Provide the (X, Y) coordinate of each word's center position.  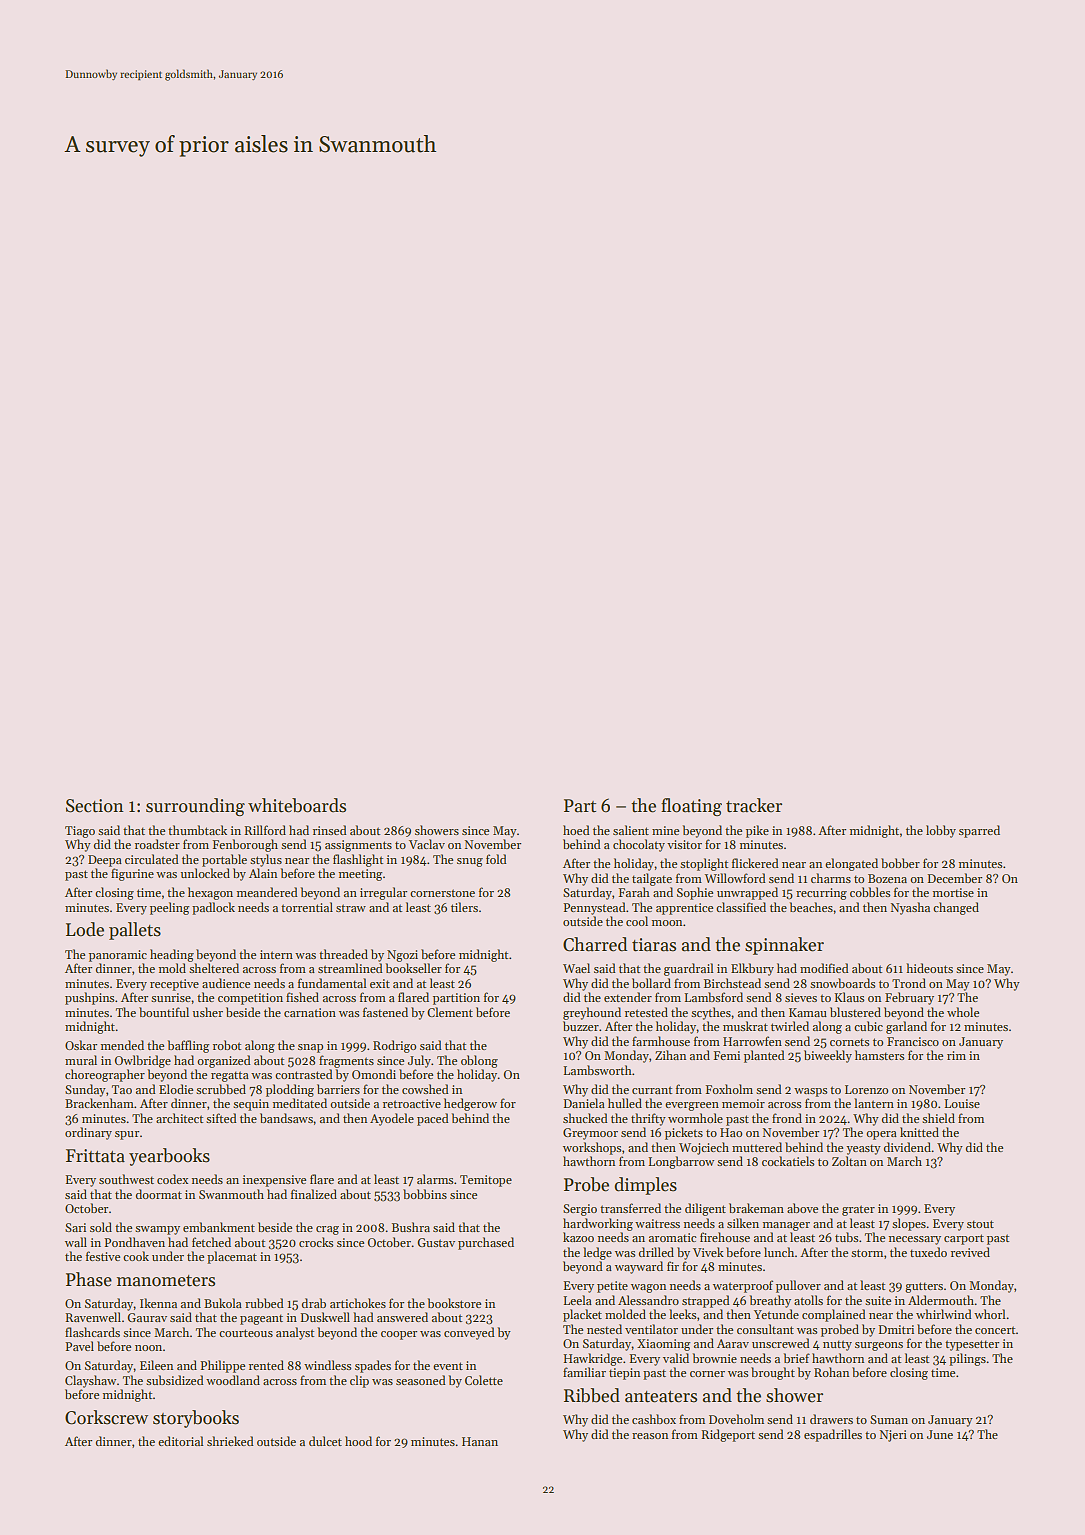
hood (358, 1441)
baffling (189, 1046)
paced (433, 1119)
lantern (874, 1103)
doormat (159, 1194)
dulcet (325, 1441)
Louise (962, 1103)
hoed (576, 830)
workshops (592, 1148)
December (954, 878)
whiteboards (297, 805)
